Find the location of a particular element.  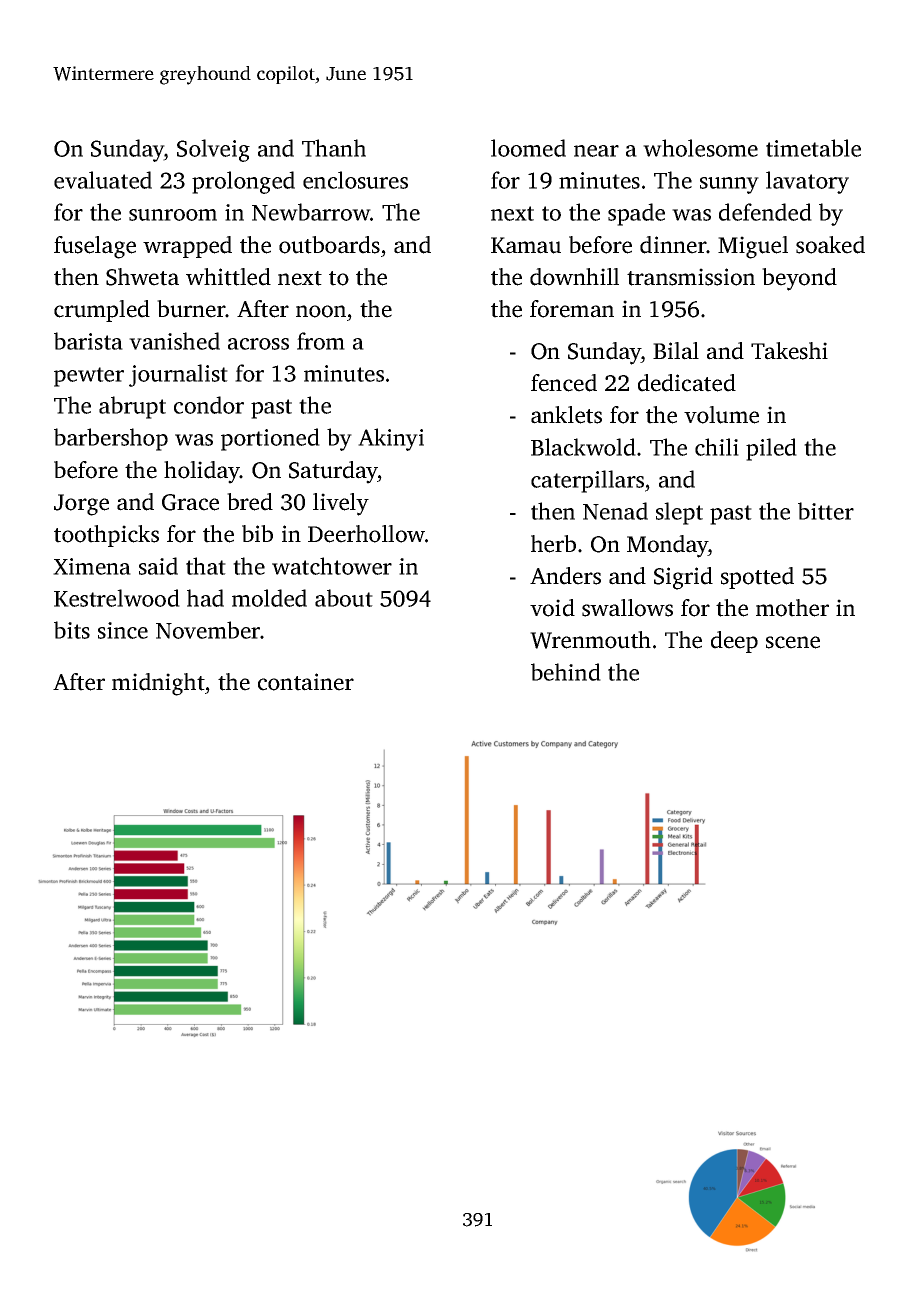

since is located at coordinates (123, 630).
